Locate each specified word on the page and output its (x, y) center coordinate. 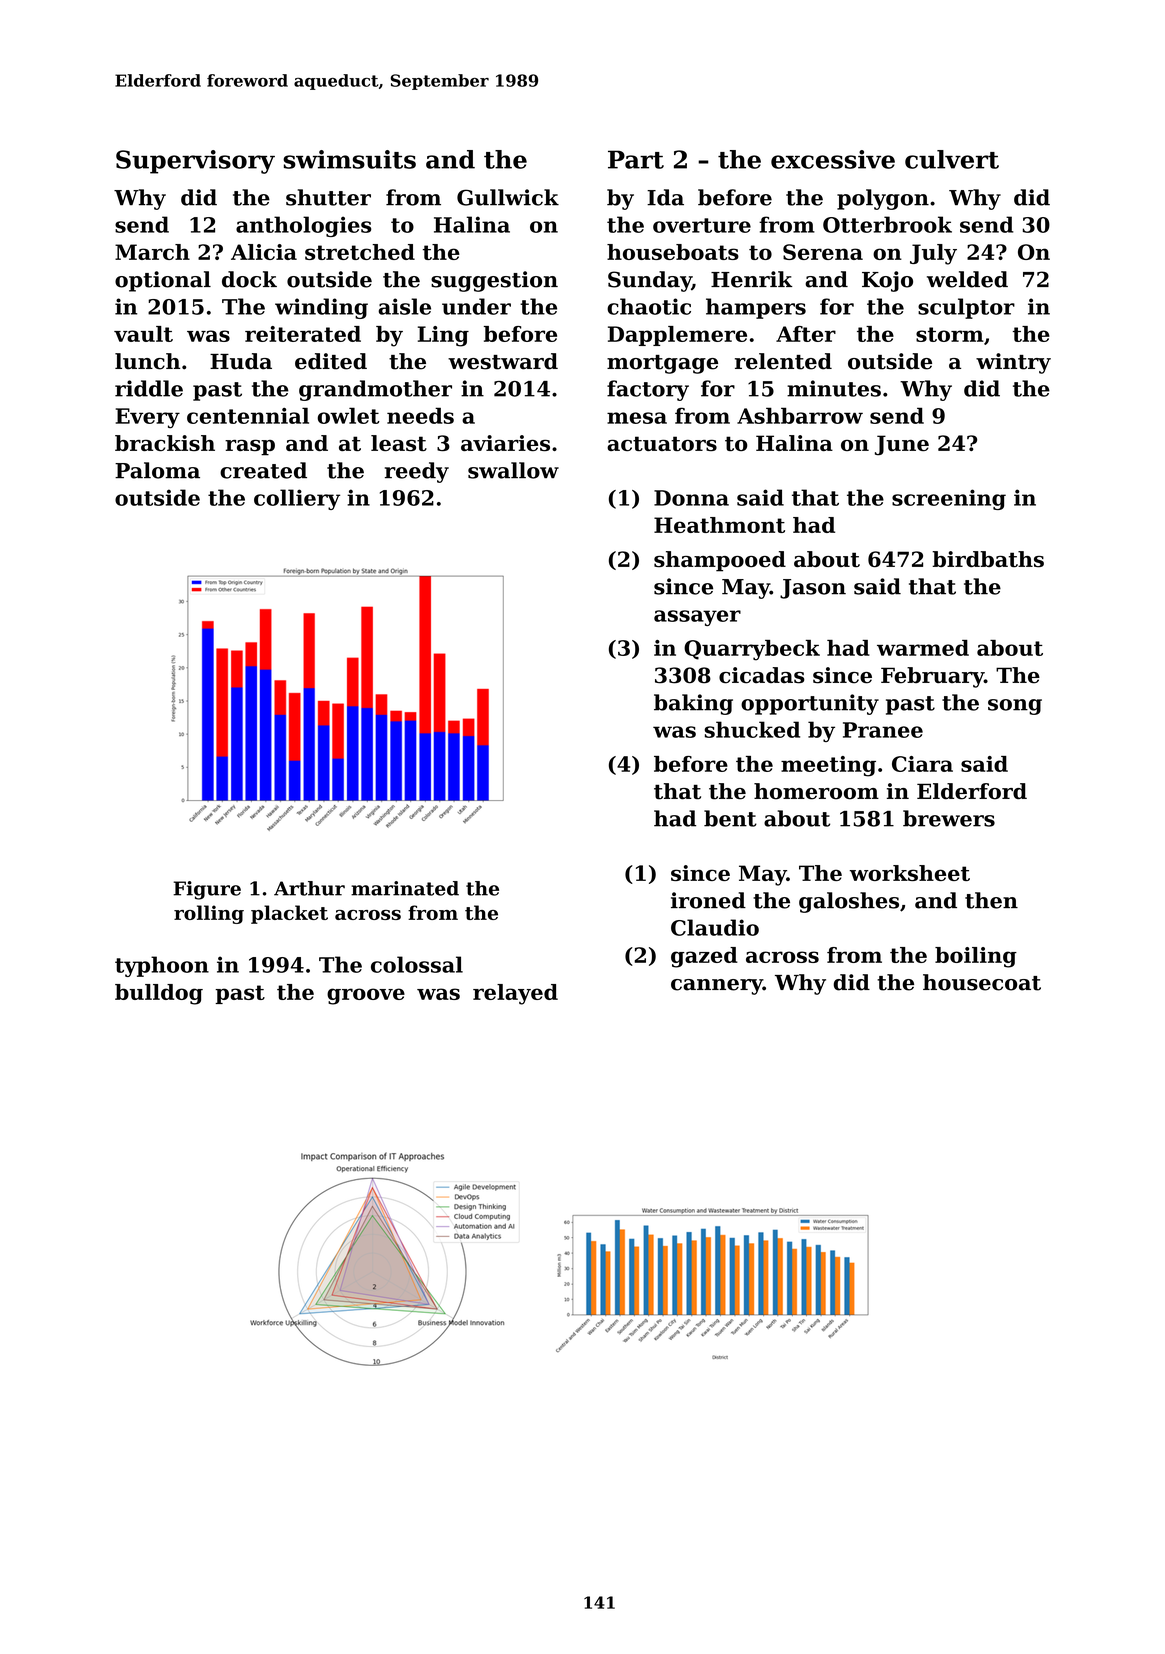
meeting (828, 766)
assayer (697, 618)
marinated (405, 888)
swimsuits (349, 159)
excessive (833, 159)
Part (636, 159)
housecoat (982, 982)
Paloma (157, 470)
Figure (207, 890)
